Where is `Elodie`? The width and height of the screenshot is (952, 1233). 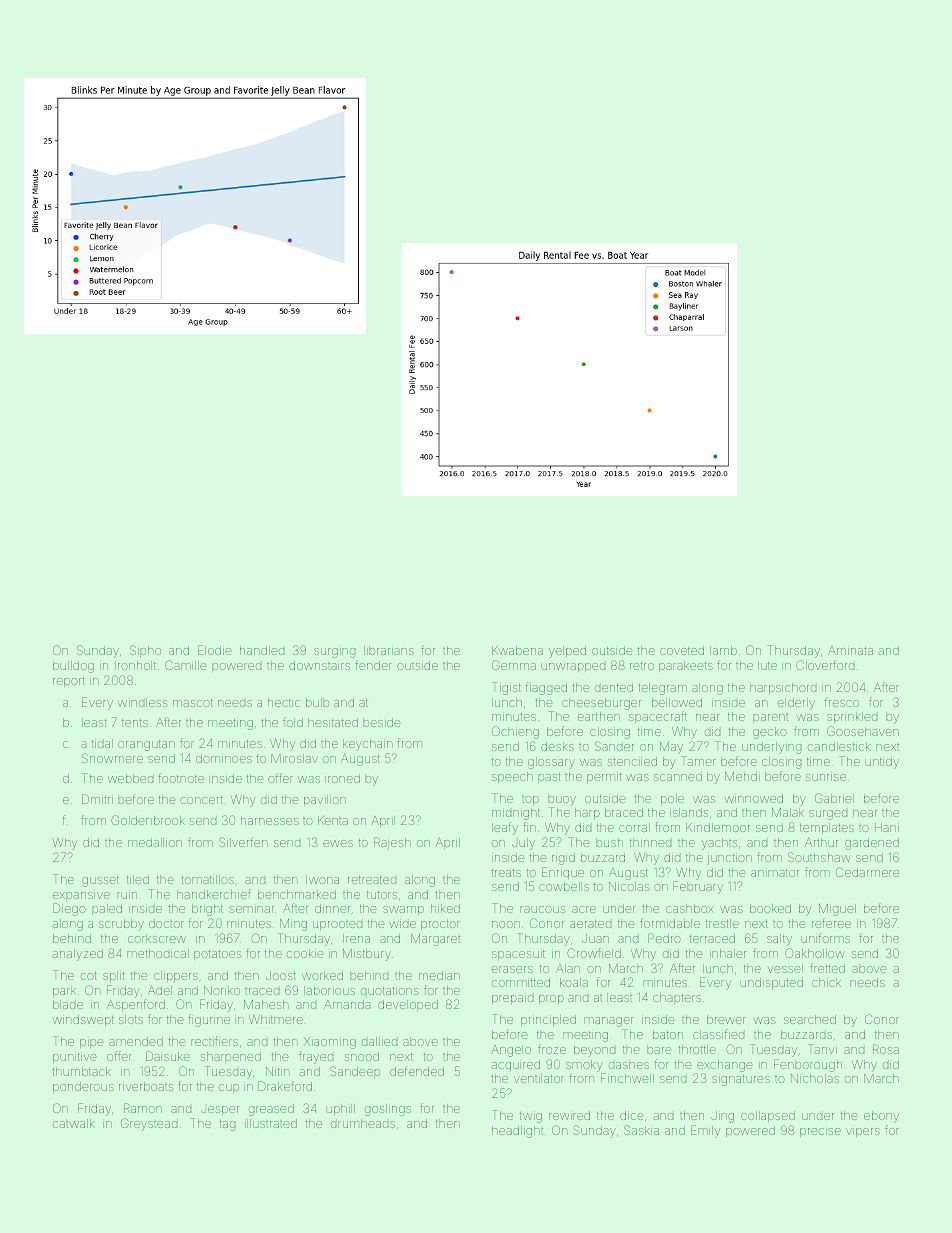
Elodie is located at coordinates (214, 650).
